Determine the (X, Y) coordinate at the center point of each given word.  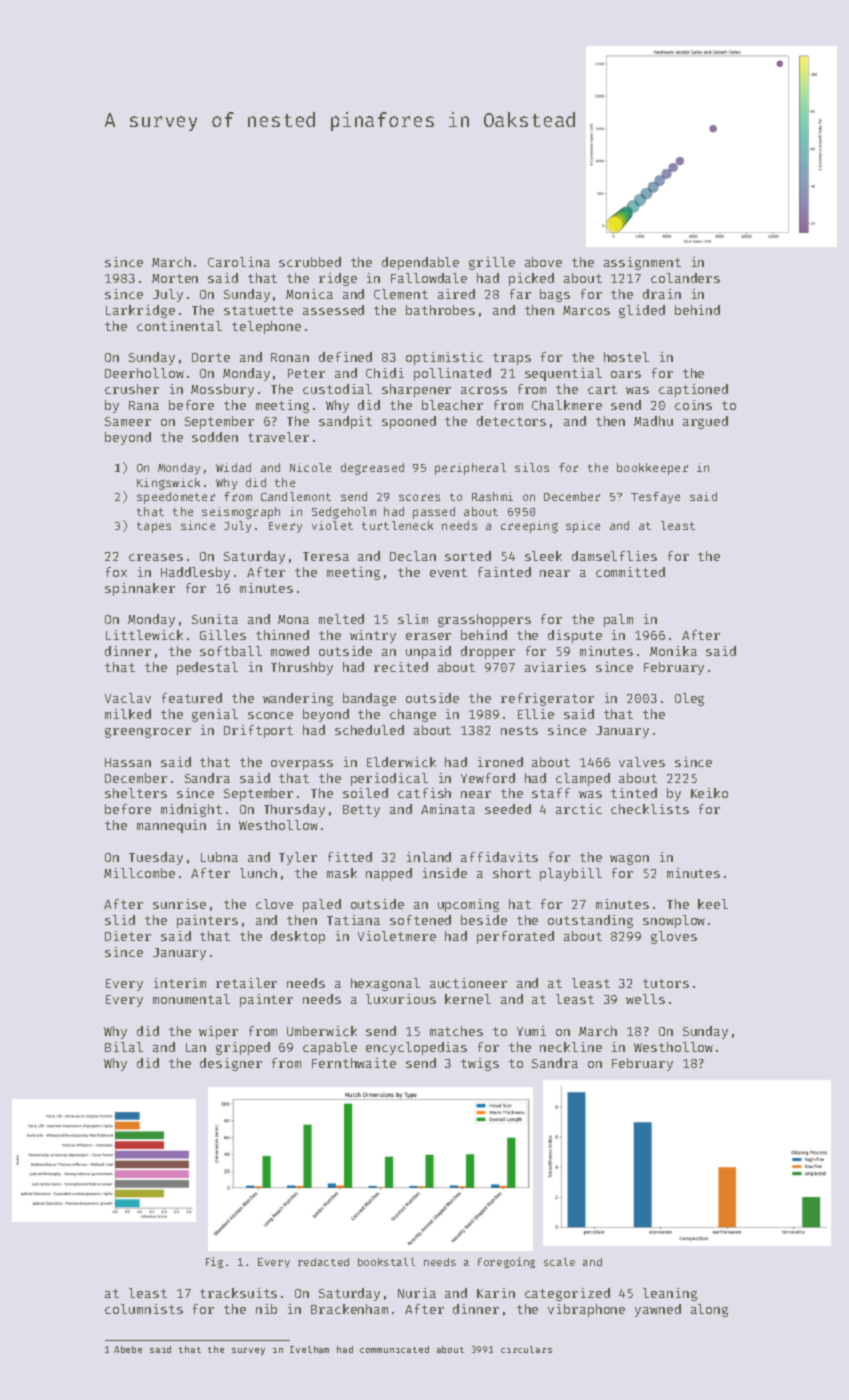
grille (492, 263)
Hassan (128, 762)
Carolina (239, 262)
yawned (658, 1310)
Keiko (709, 793)
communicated (394, 1349)
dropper (488, 652)
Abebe (128, 1349)
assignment (642, 263)
